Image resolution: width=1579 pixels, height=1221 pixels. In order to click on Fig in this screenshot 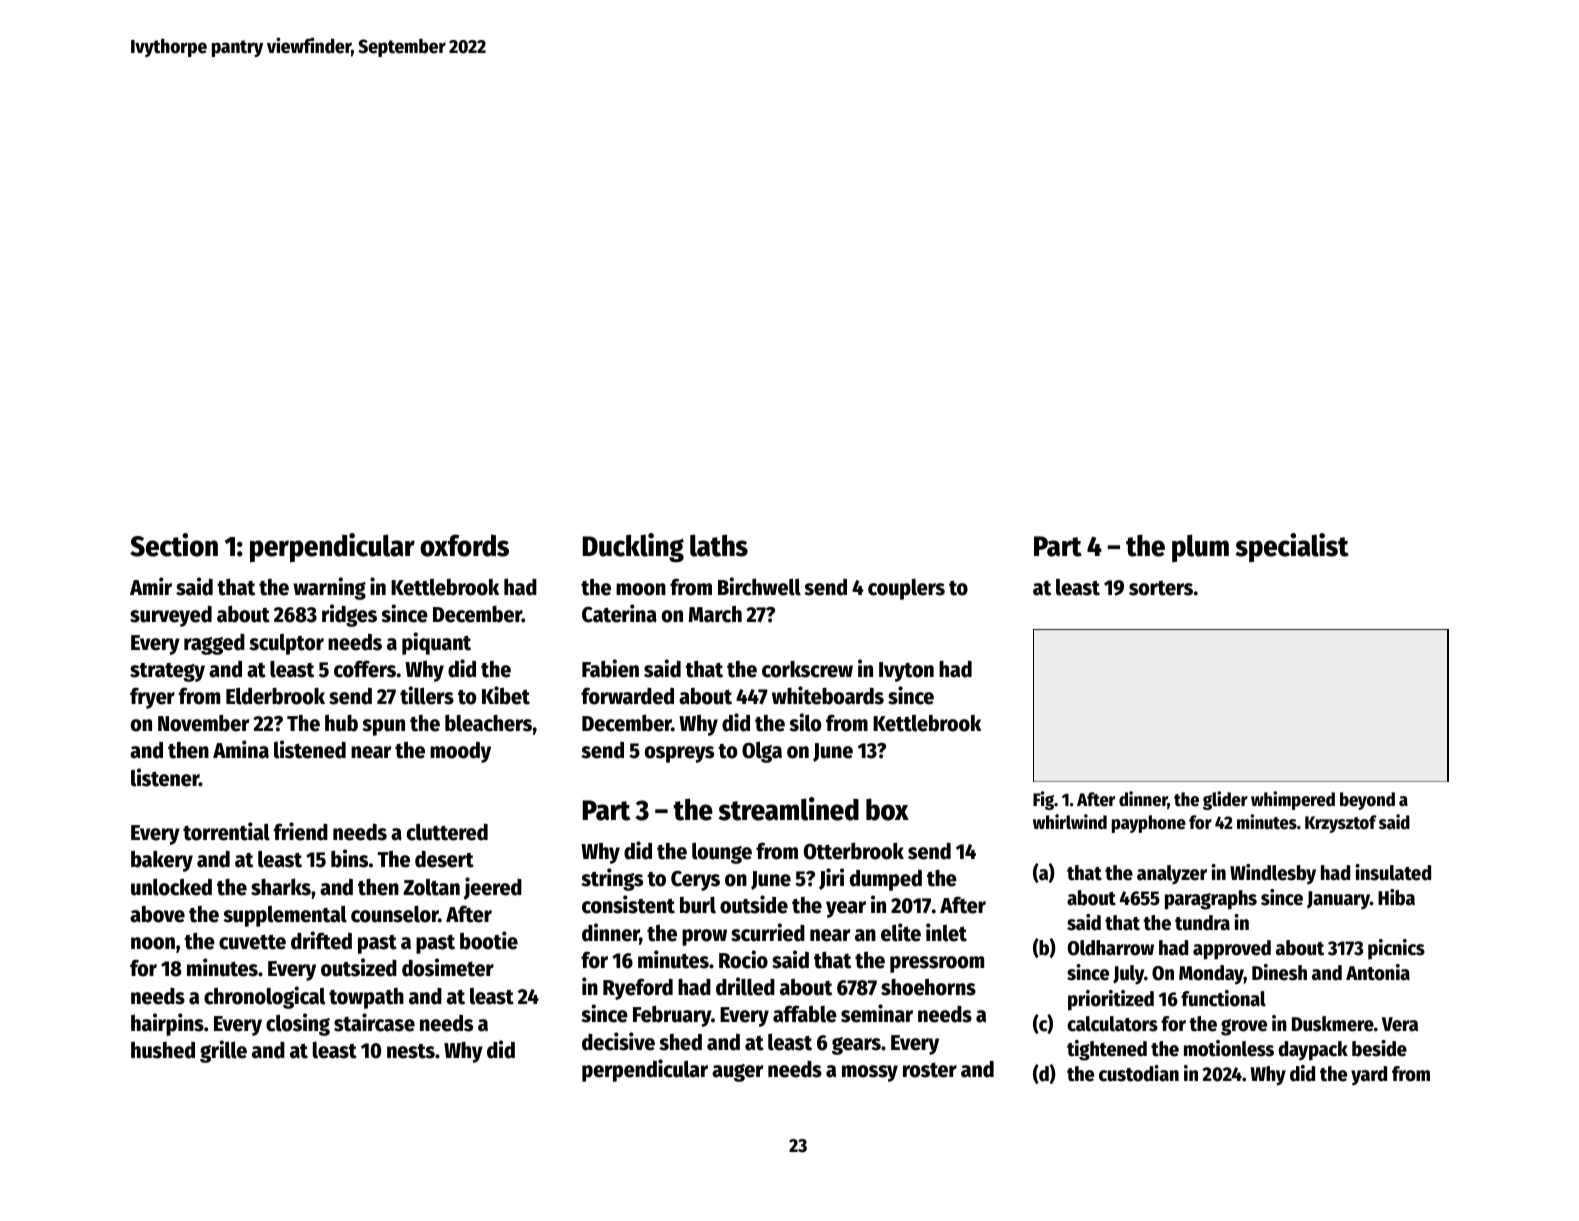, I will do `click(1043, 800)`.
